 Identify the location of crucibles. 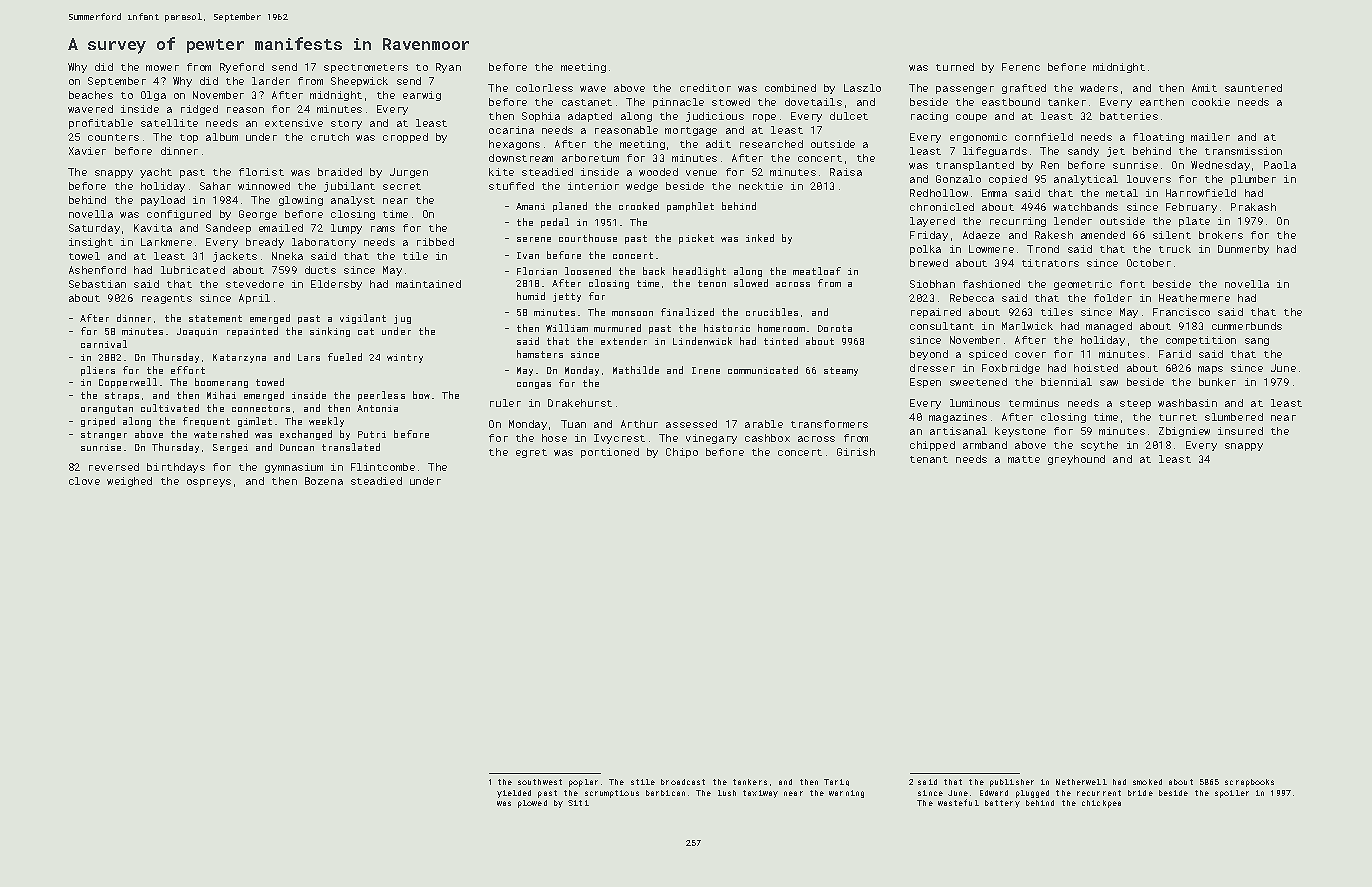
(772, 312).
